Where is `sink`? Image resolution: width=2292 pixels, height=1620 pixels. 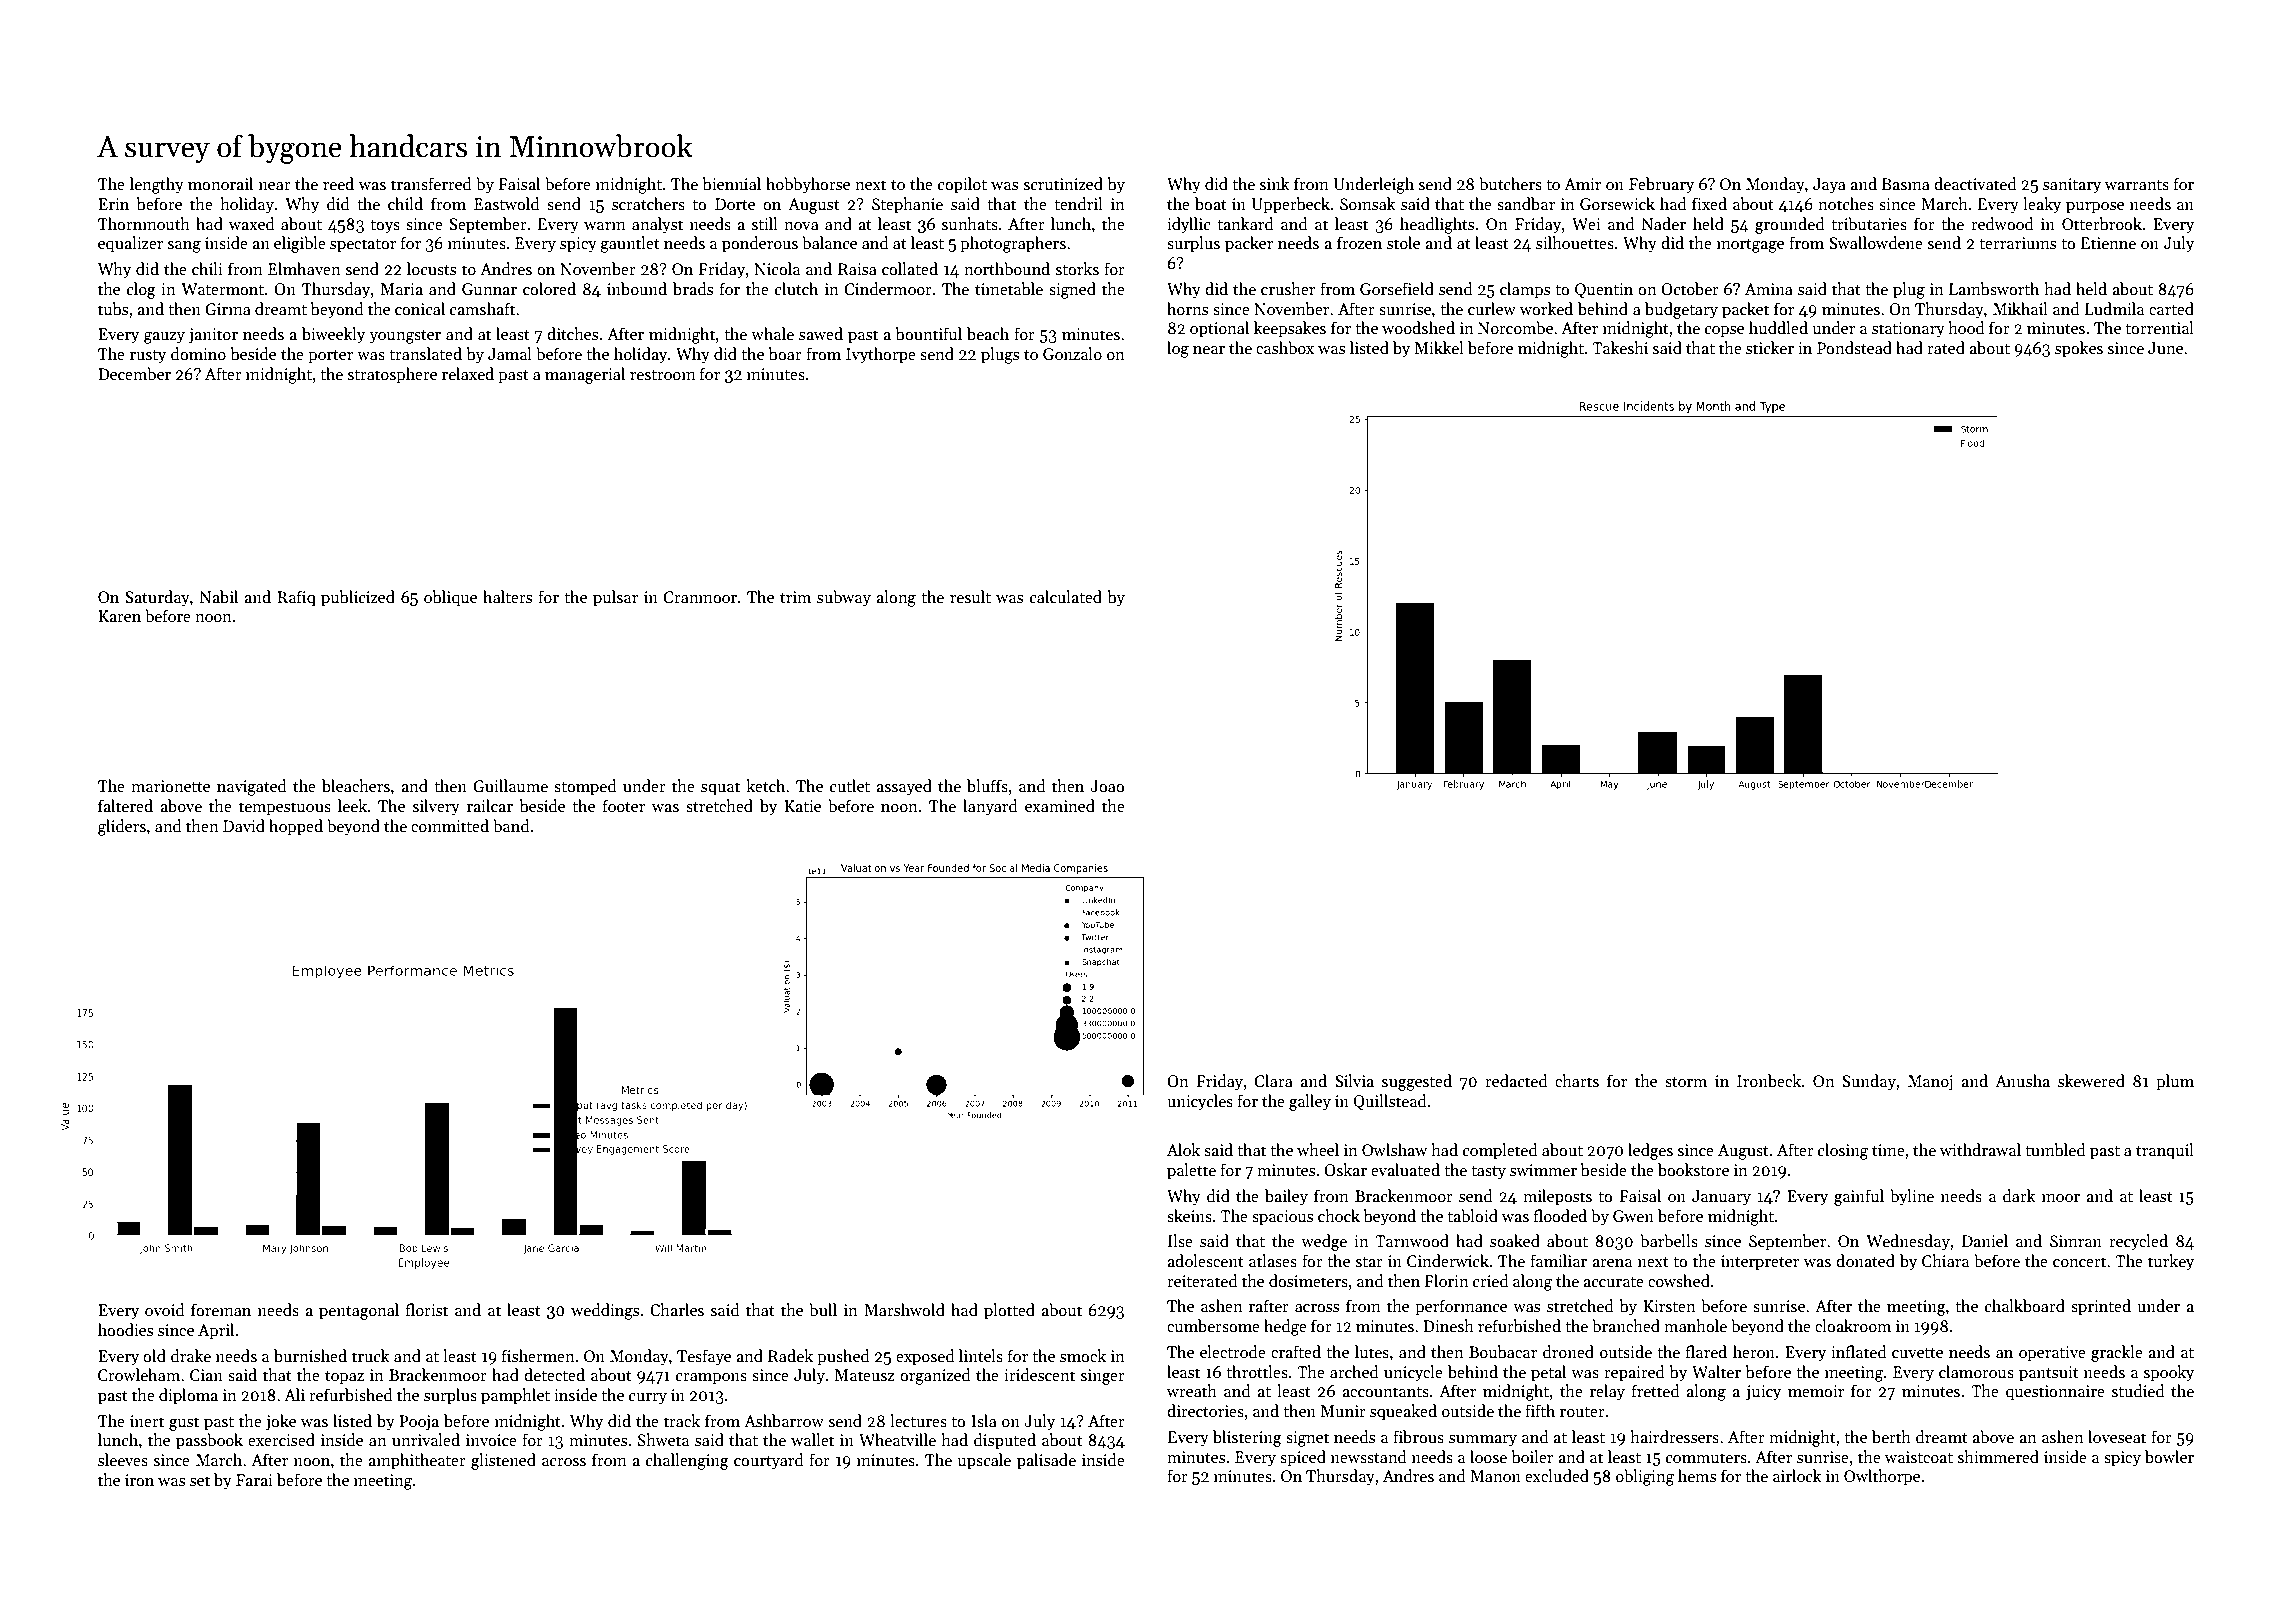 sink is located at coordinates (1275, 183).
